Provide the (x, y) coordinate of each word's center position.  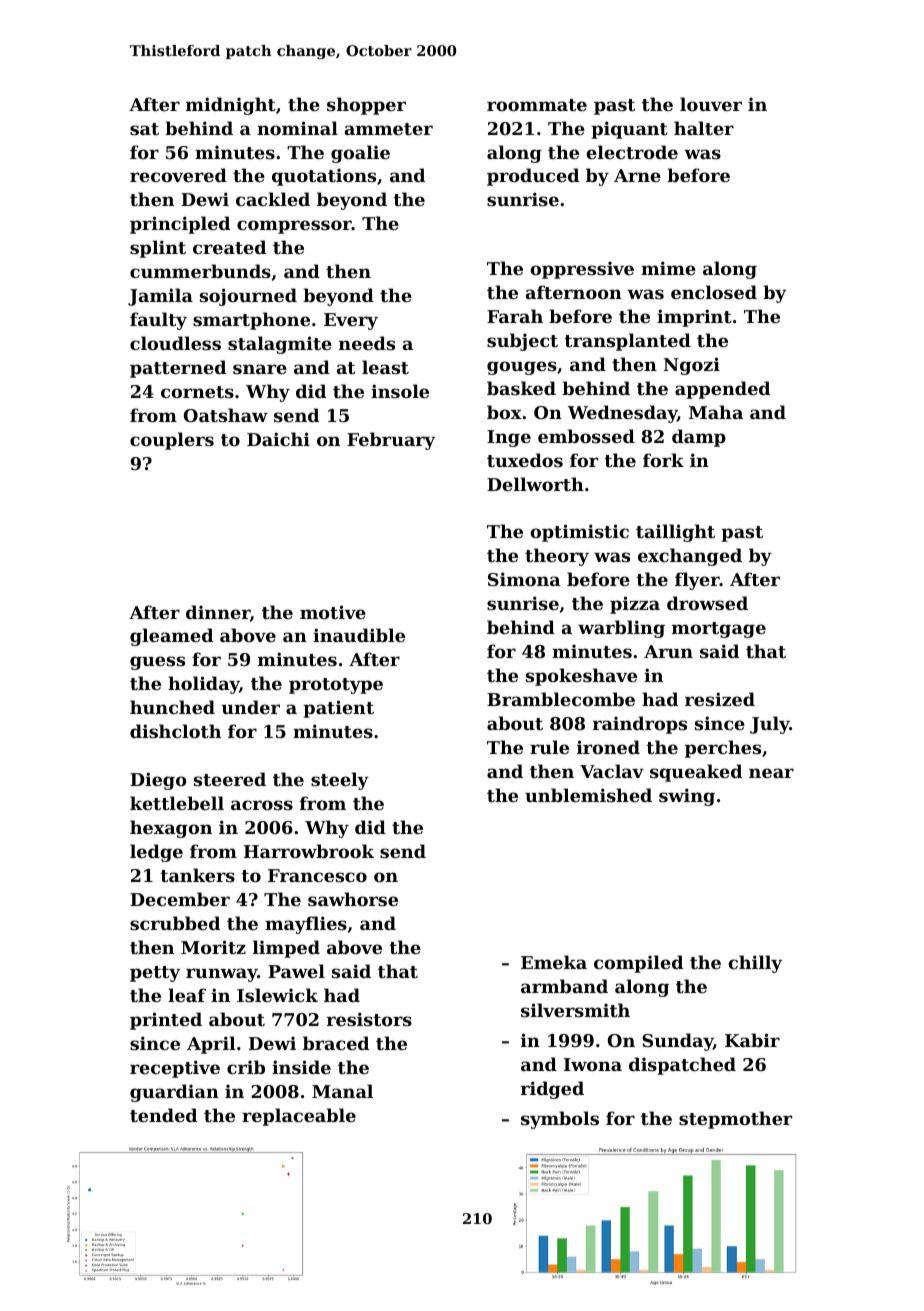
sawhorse (353, 899)
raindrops (640, 725)
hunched (172, 707)
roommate (537, 105)
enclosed (714, 292)
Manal (342, 1091)
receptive (175, 1069)
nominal (297, 128)
